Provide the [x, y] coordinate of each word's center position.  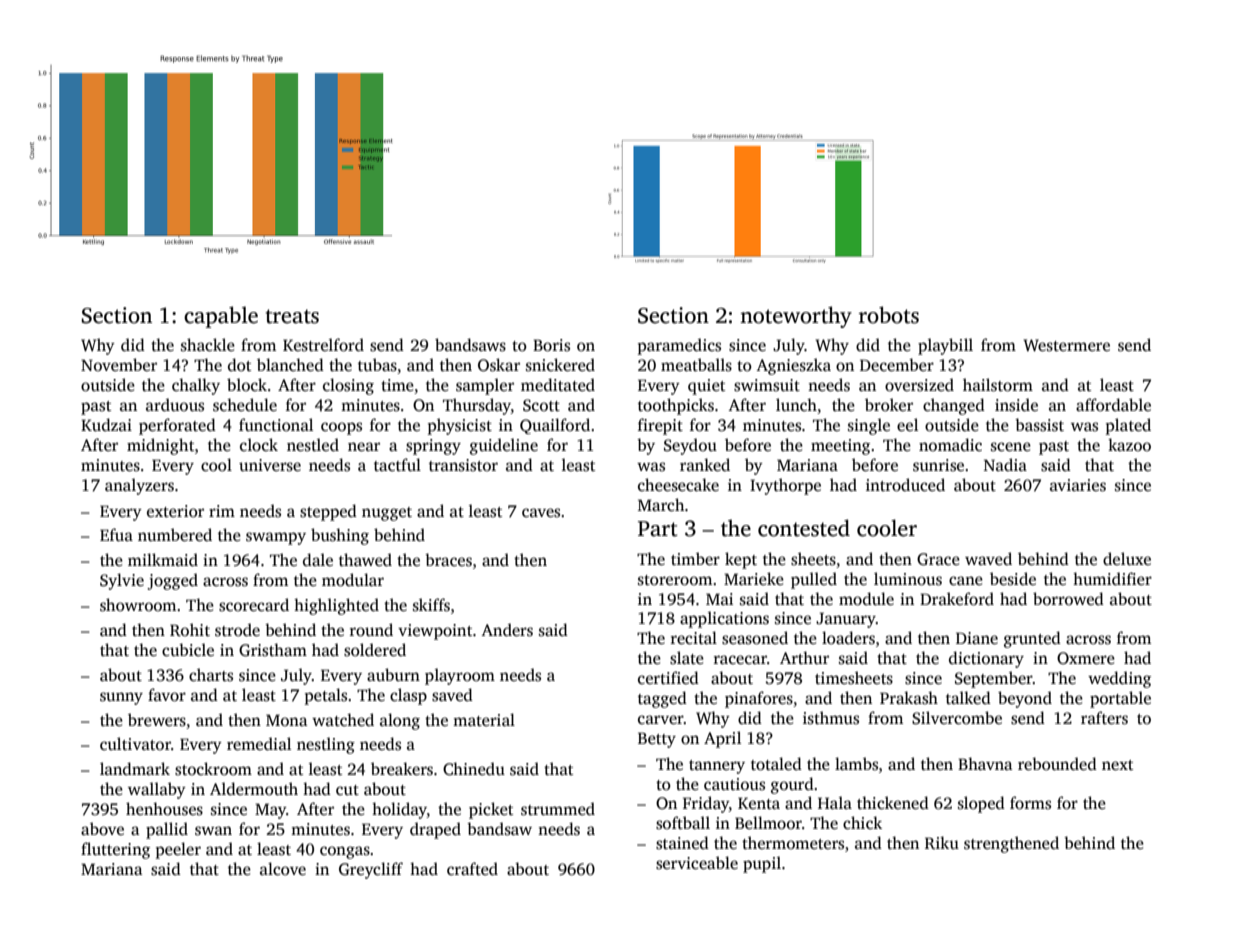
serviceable [697, 863]
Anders [507, 630]
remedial [259, 744]
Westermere [1066, 345]
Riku [942, 842]
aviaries [1078, 485]
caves [541, 513]
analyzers [139, 486]
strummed [558, 809]
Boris [551, 345]
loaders [848, 638]
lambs [856, 764]
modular [353, 580]
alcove [283, 869]
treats [292, 316]
